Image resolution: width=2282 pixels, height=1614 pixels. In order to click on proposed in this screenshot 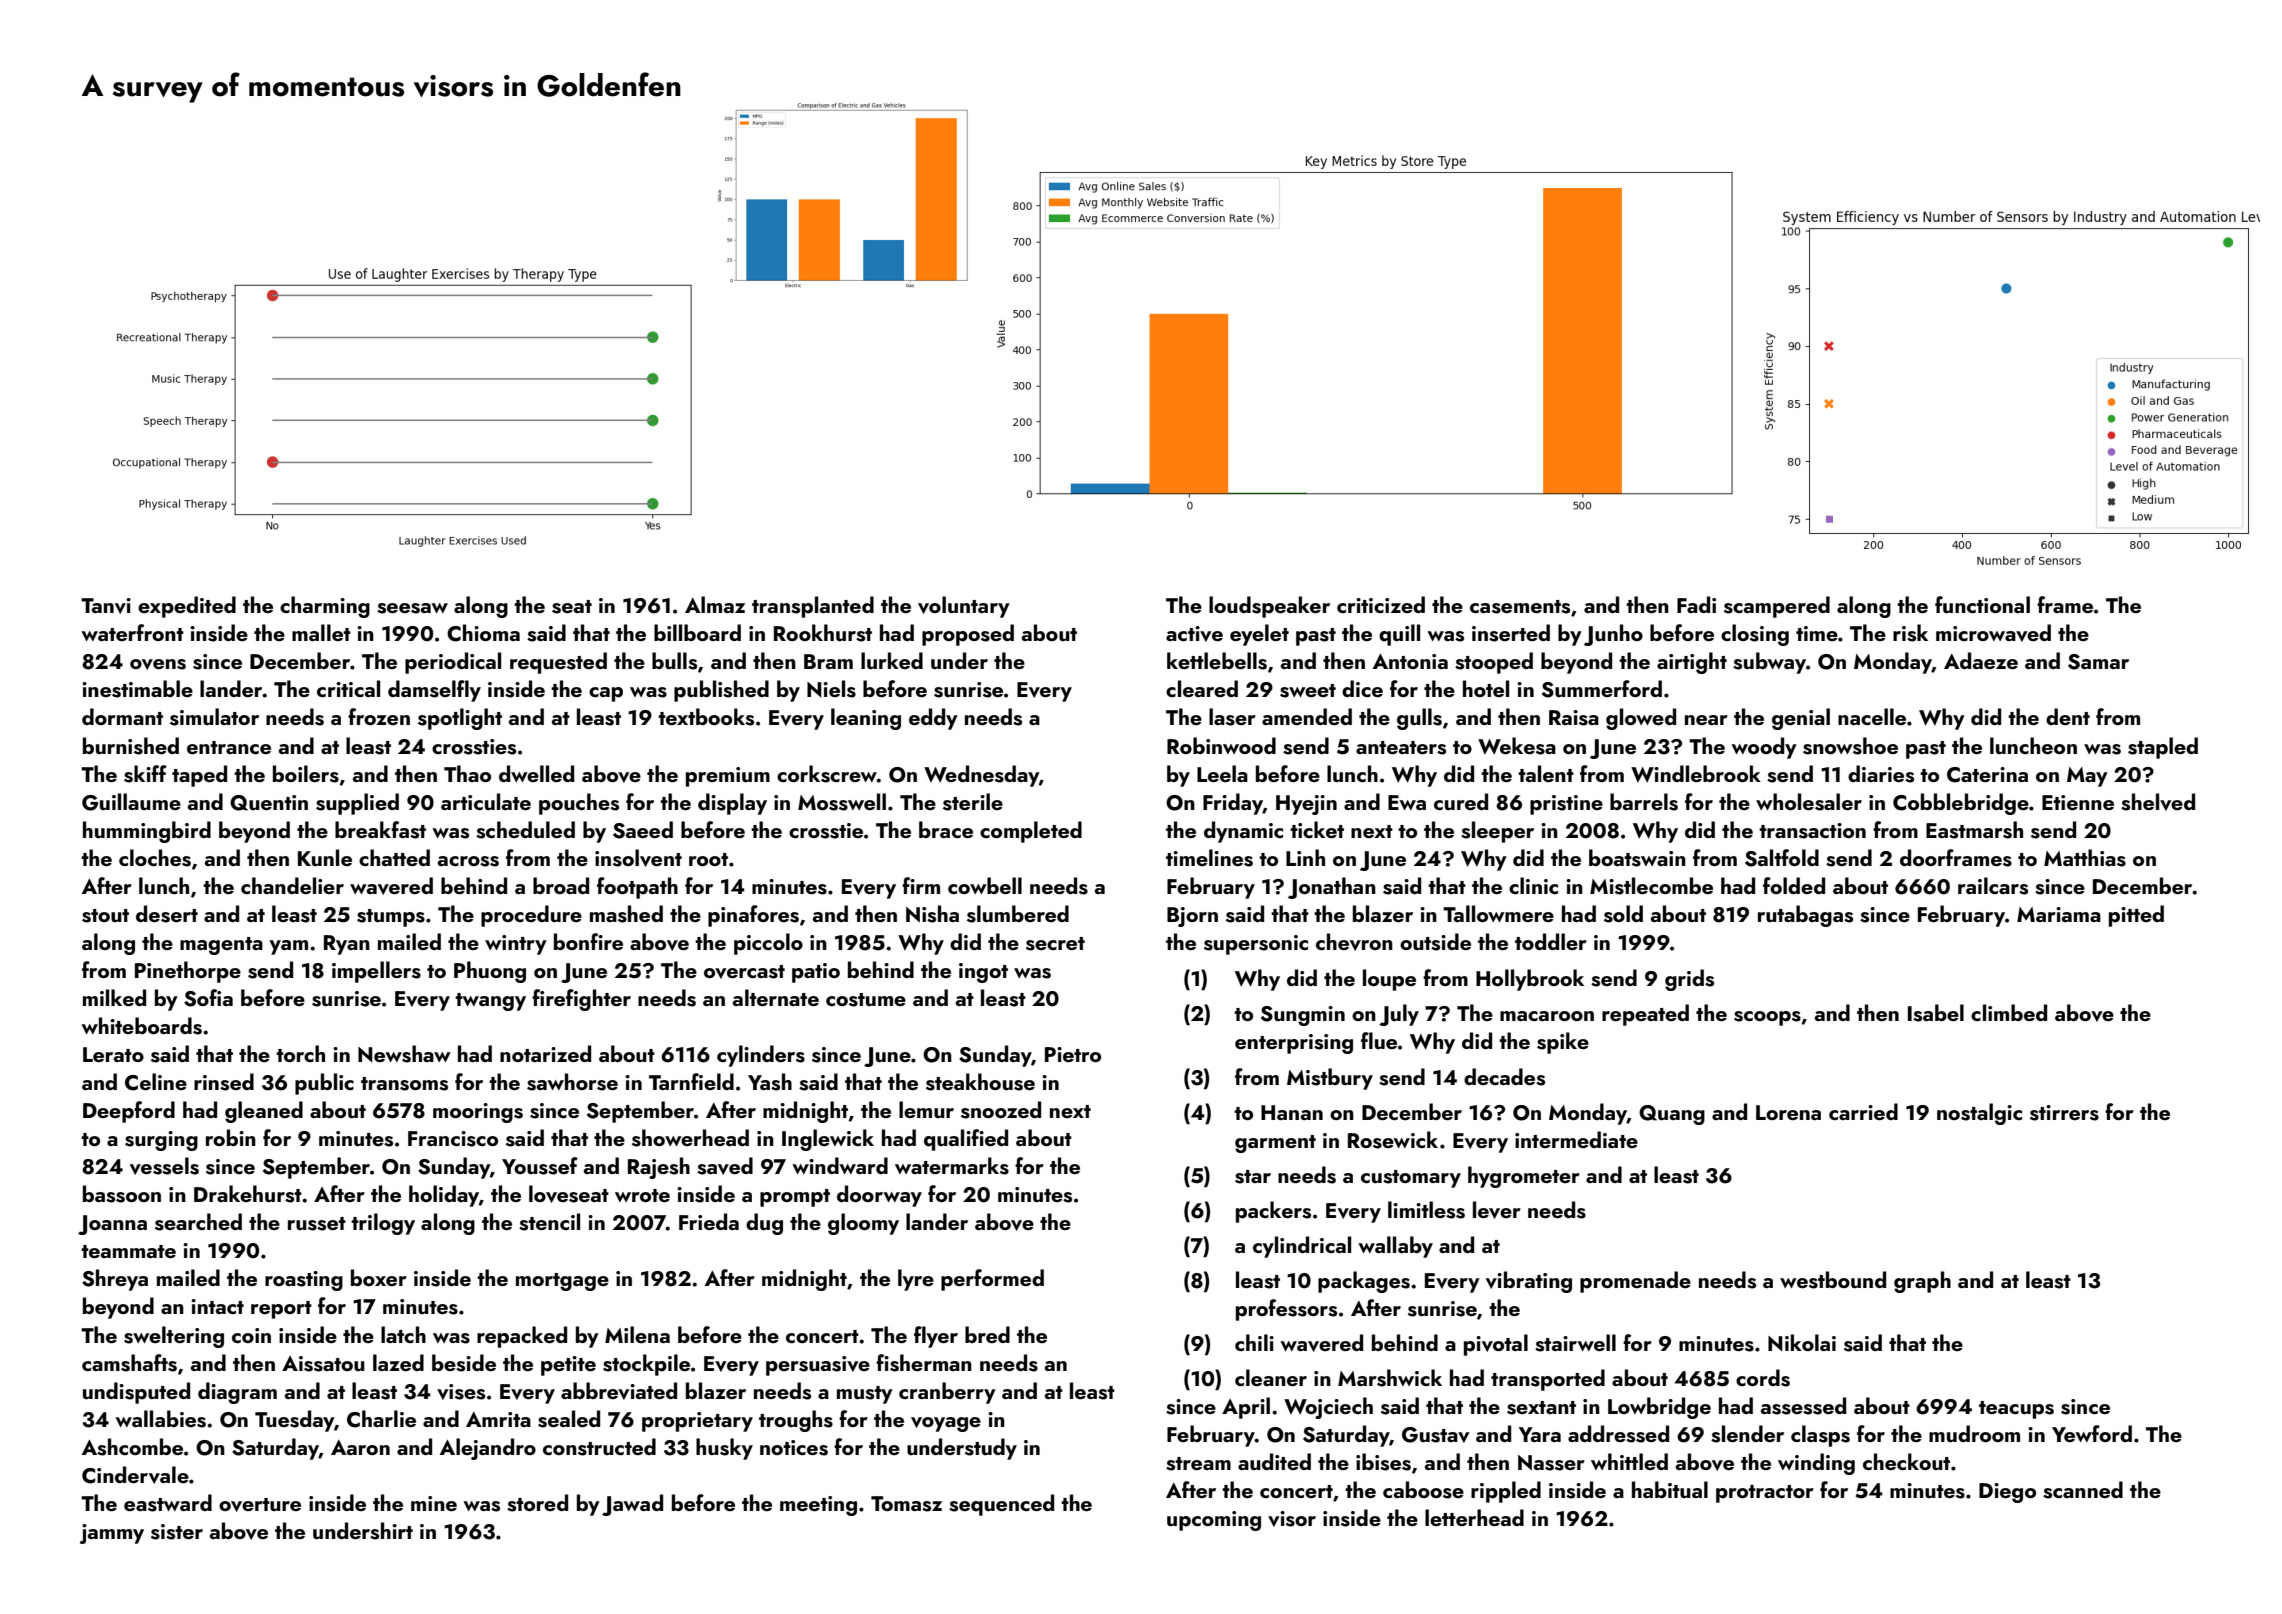, I will do `click(968, 635)`.
